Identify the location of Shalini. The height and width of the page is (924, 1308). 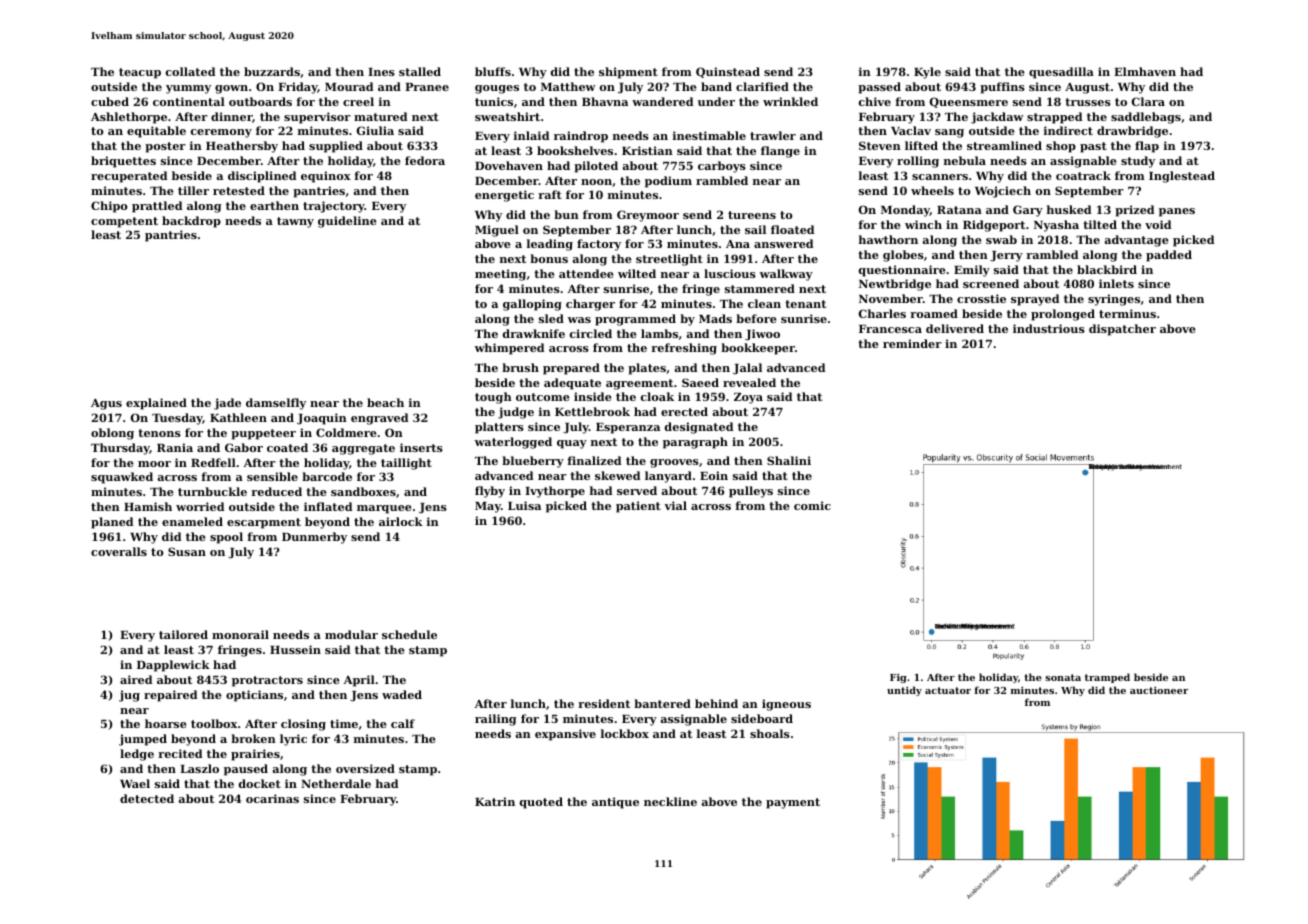
(789, 460).
